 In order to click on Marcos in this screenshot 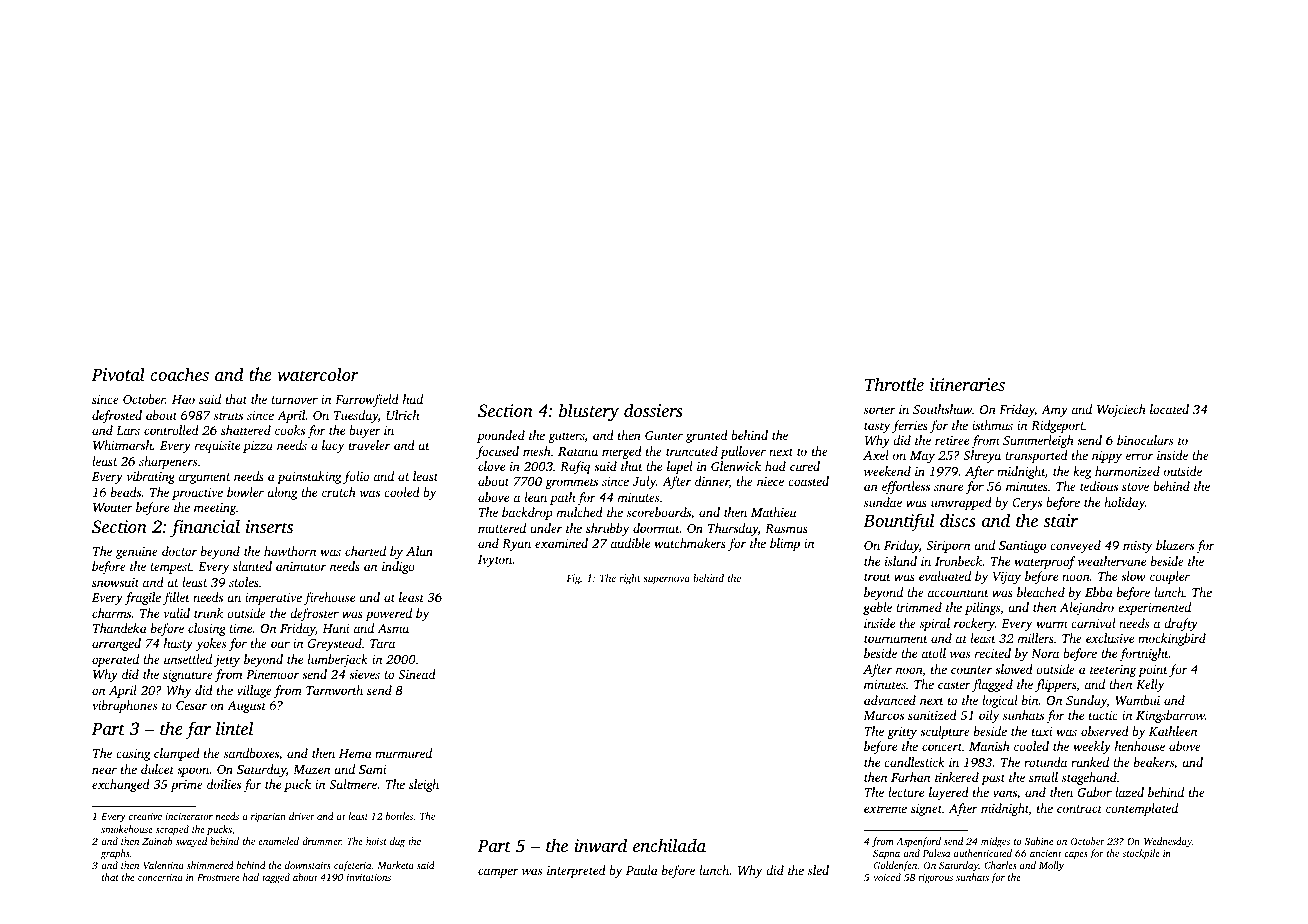, I will do `click(883, 715)`.
